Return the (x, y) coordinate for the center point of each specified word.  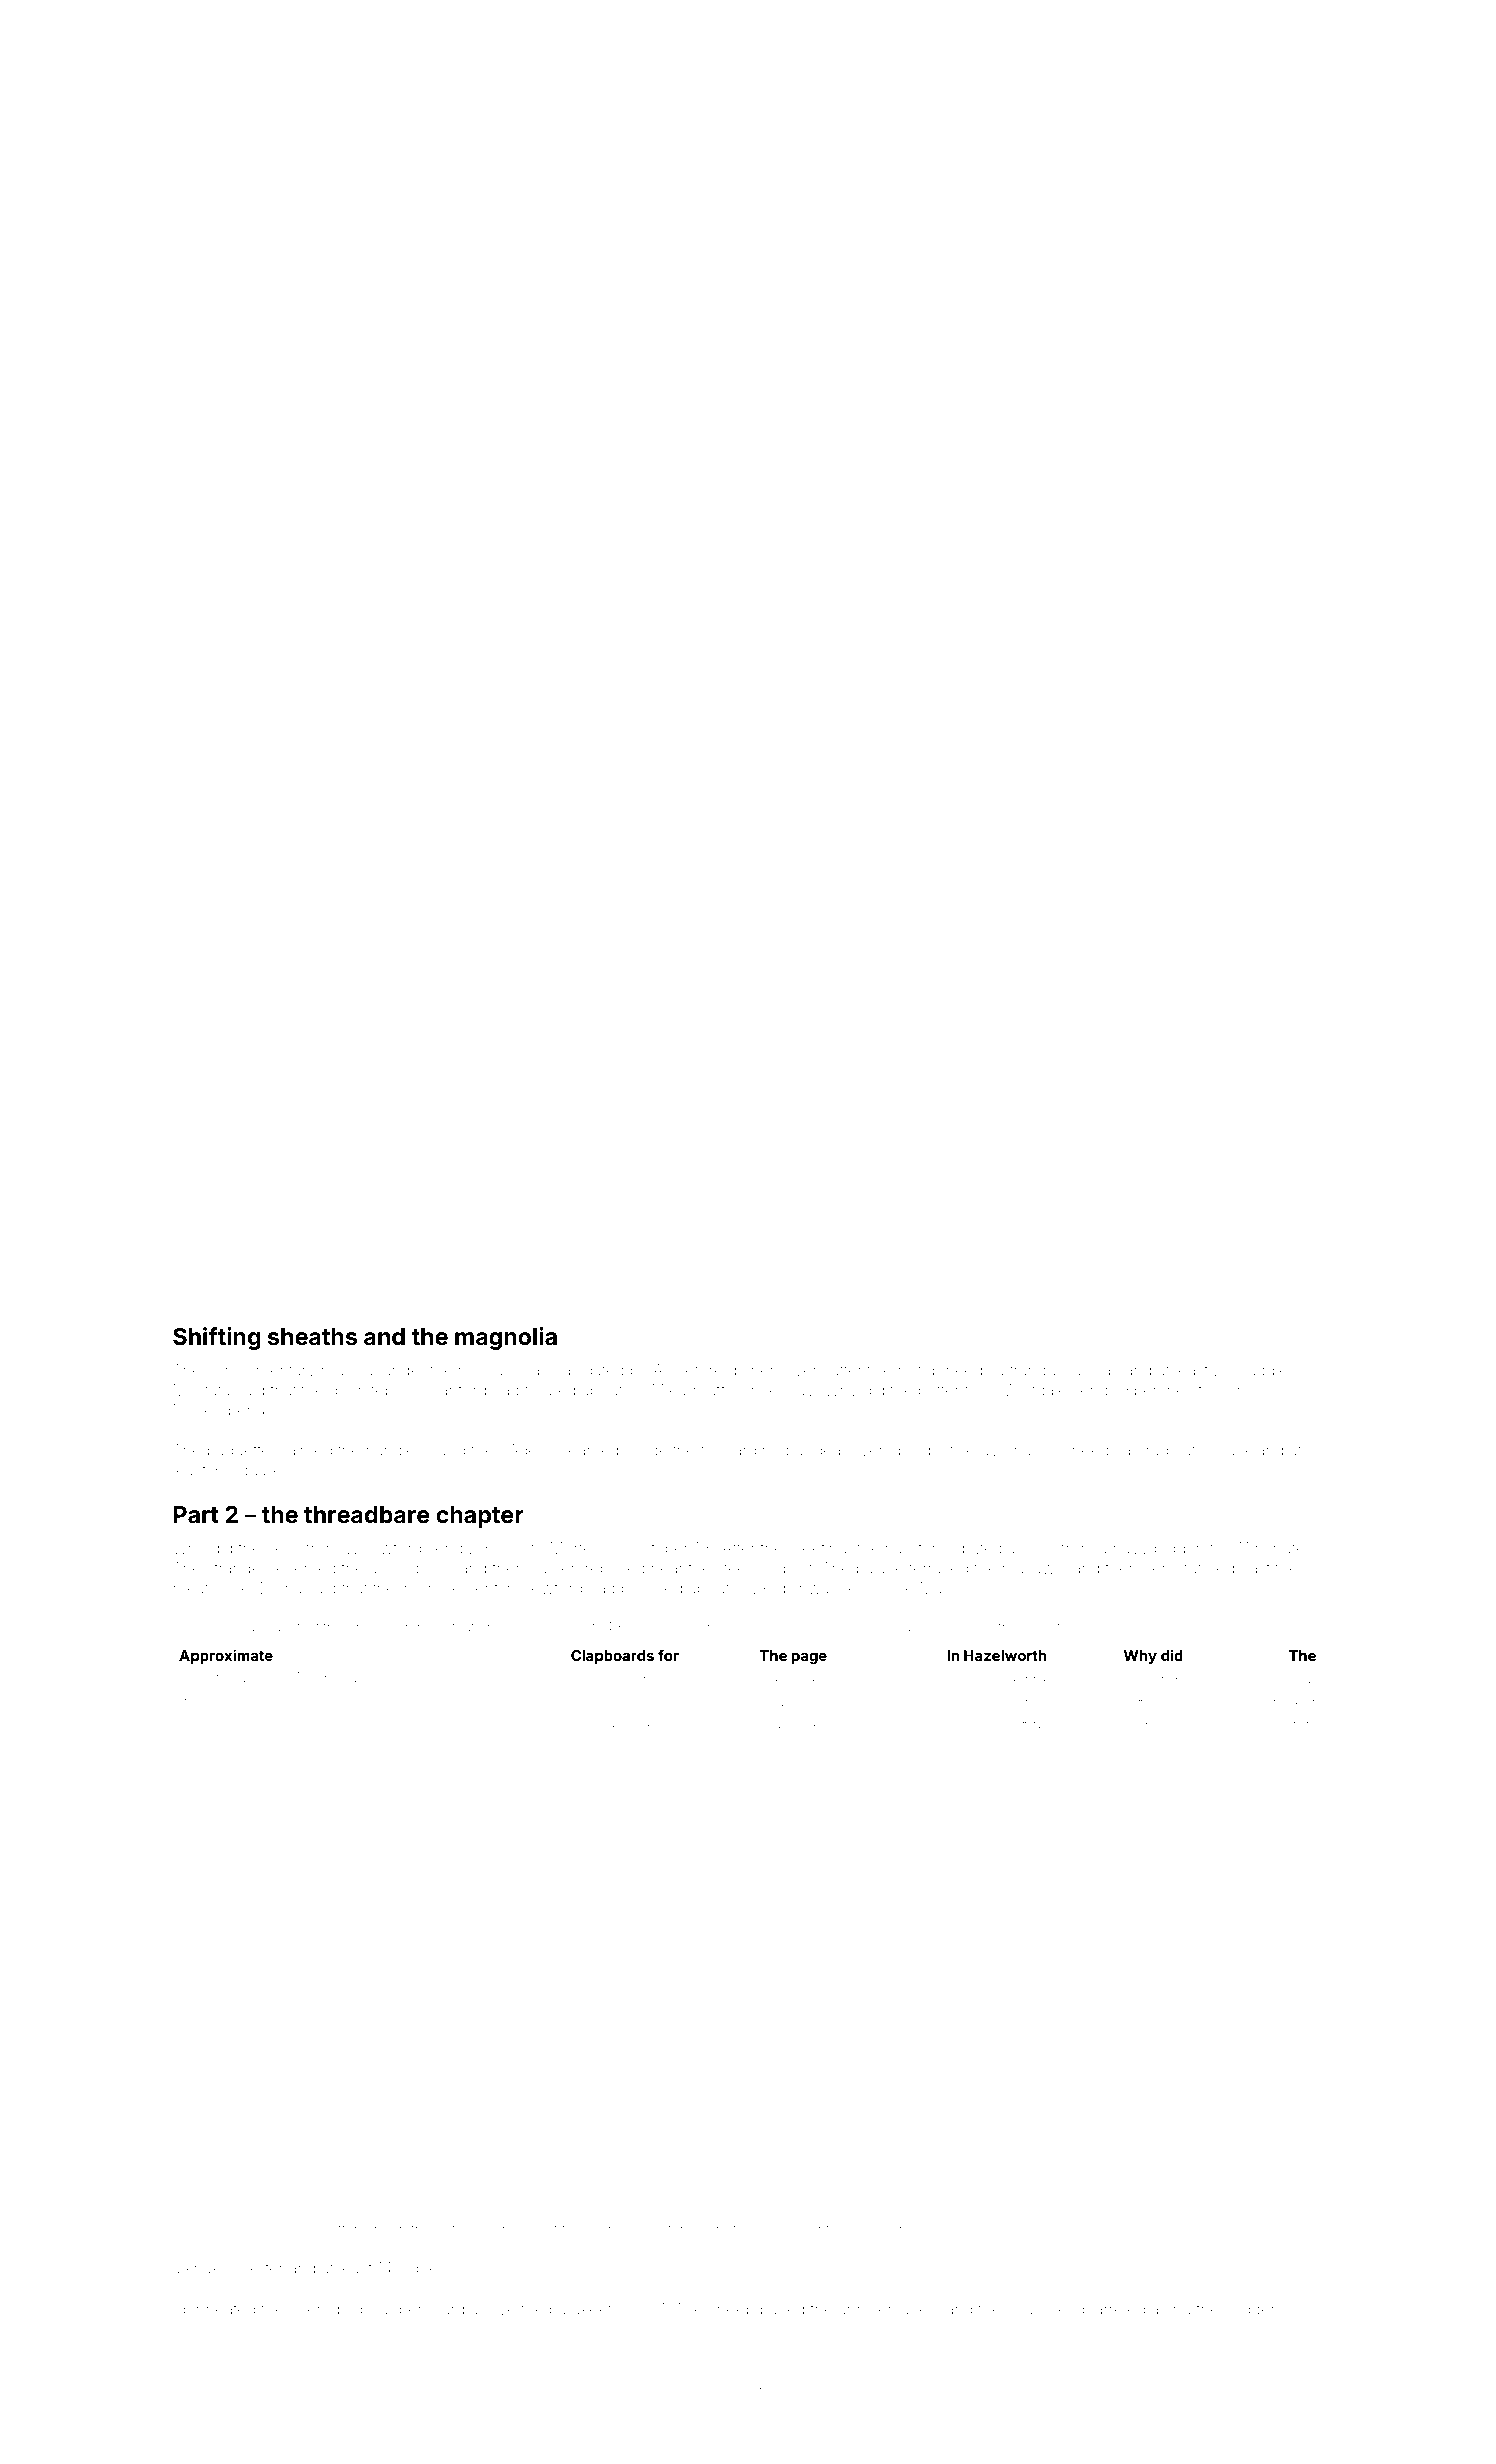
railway (1094, 1372)
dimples (205, 1702)
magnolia (506, 1338)
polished (652, 1589)
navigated (589, 1372)
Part (196, 1514)
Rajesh (973, 1628)
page (809, 1658)
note (449, 2229)
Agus (624, 1702)
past (1255, 1571)
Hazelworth (1005, 1655)
